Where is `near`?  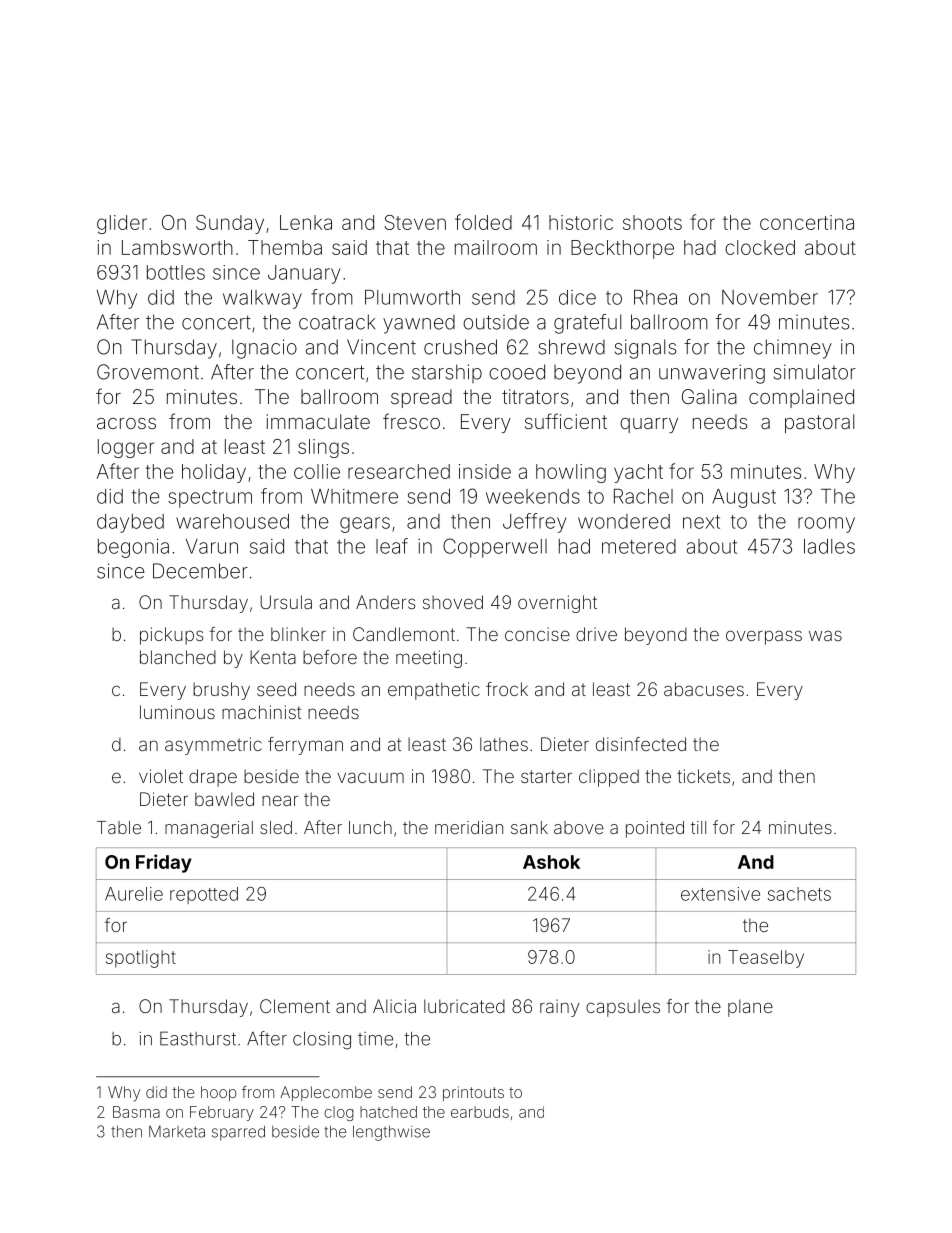
near is located at coordinates (280, 800).
